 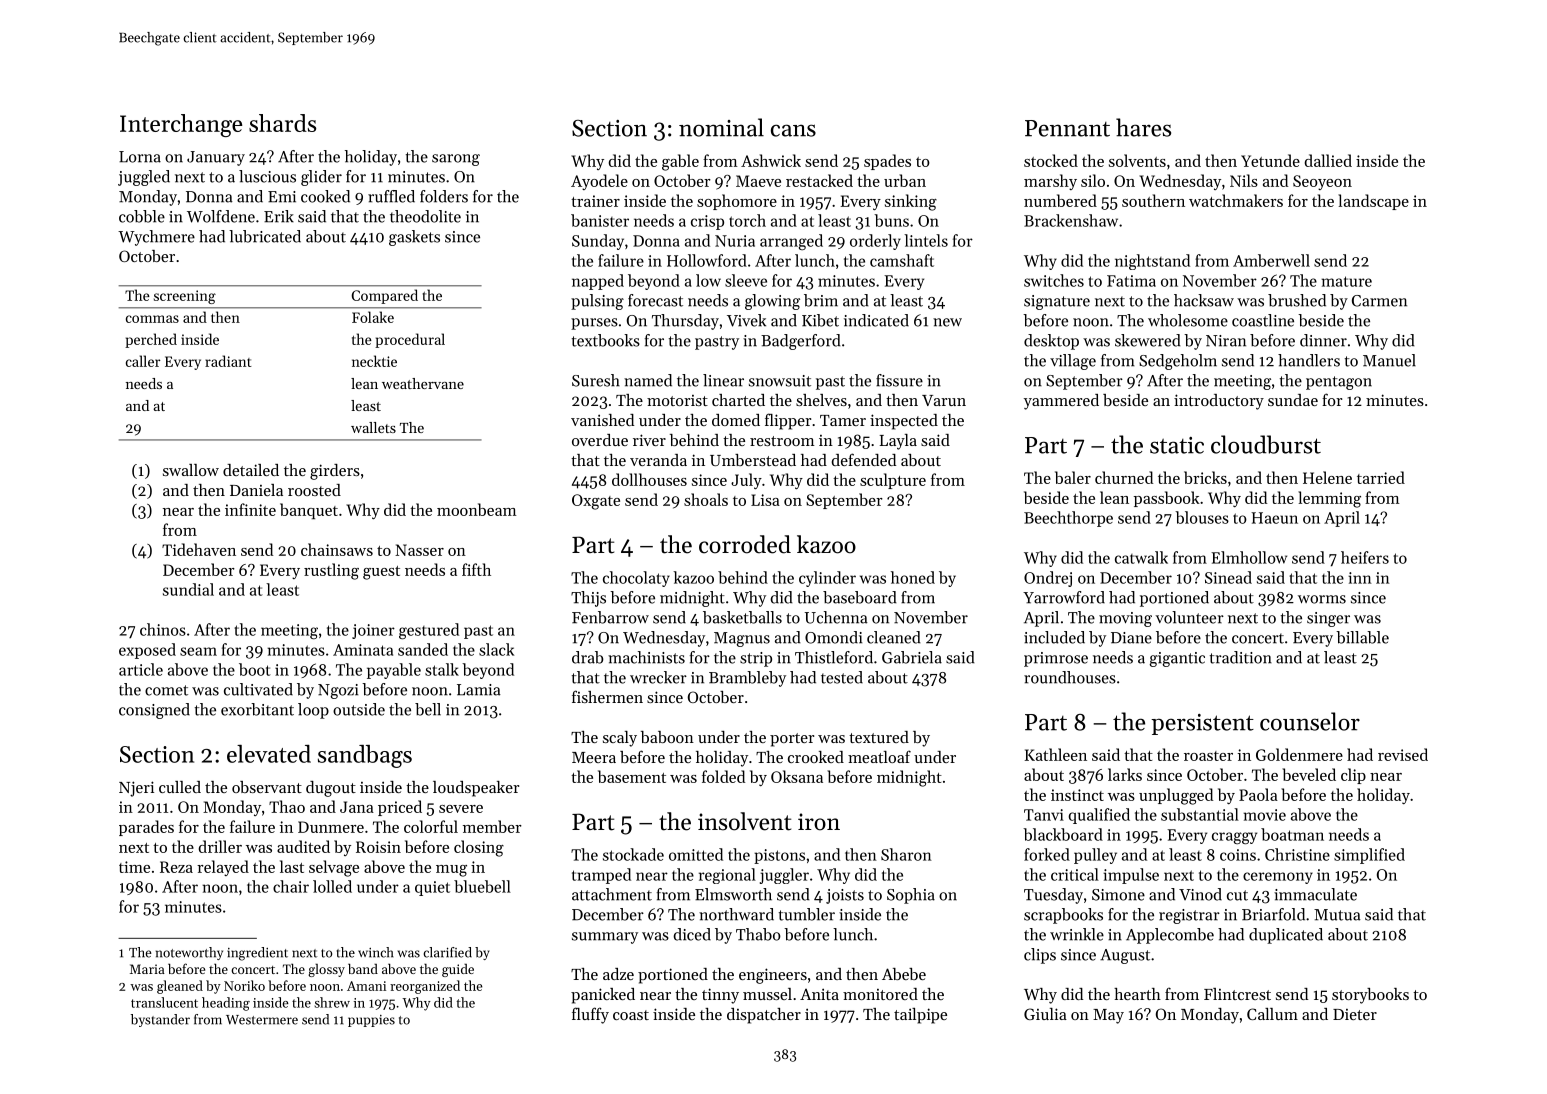 I want to click on selvage, so click(x=334, y=868).
